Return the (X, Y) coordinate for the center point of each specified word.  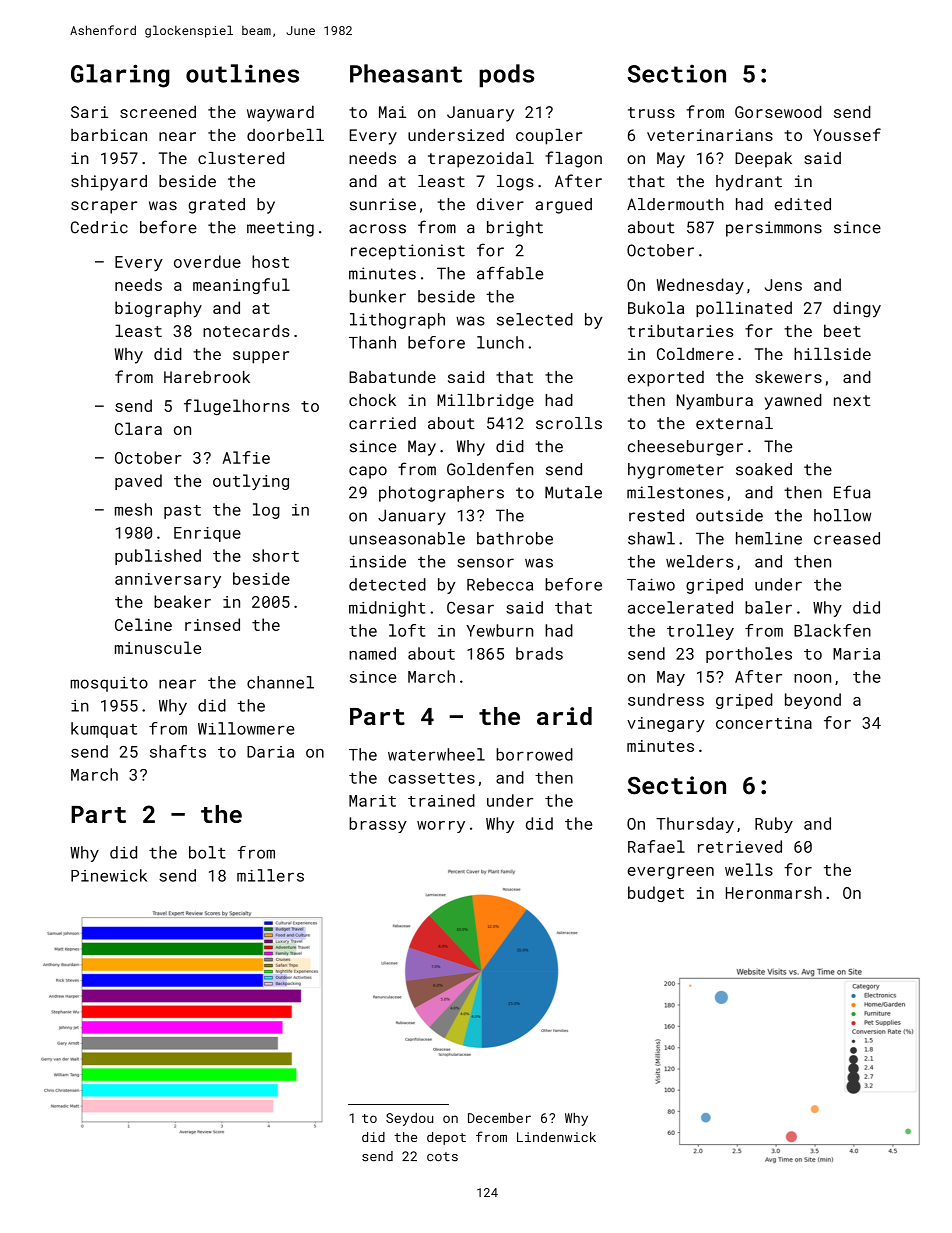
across (377, 229)
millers (270, 875)
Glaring (120, 76)
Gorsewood (778, 111)
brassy (378, 825)
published (158, 557)
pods (506, 76)
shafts (178, 751)
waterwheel (436, 754)
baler (768, 607)
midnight (387, 609)
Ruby (774, 825)
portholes (749, 655)
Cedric (99, 227)
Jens (783, 285)
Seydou (409, 1119)
